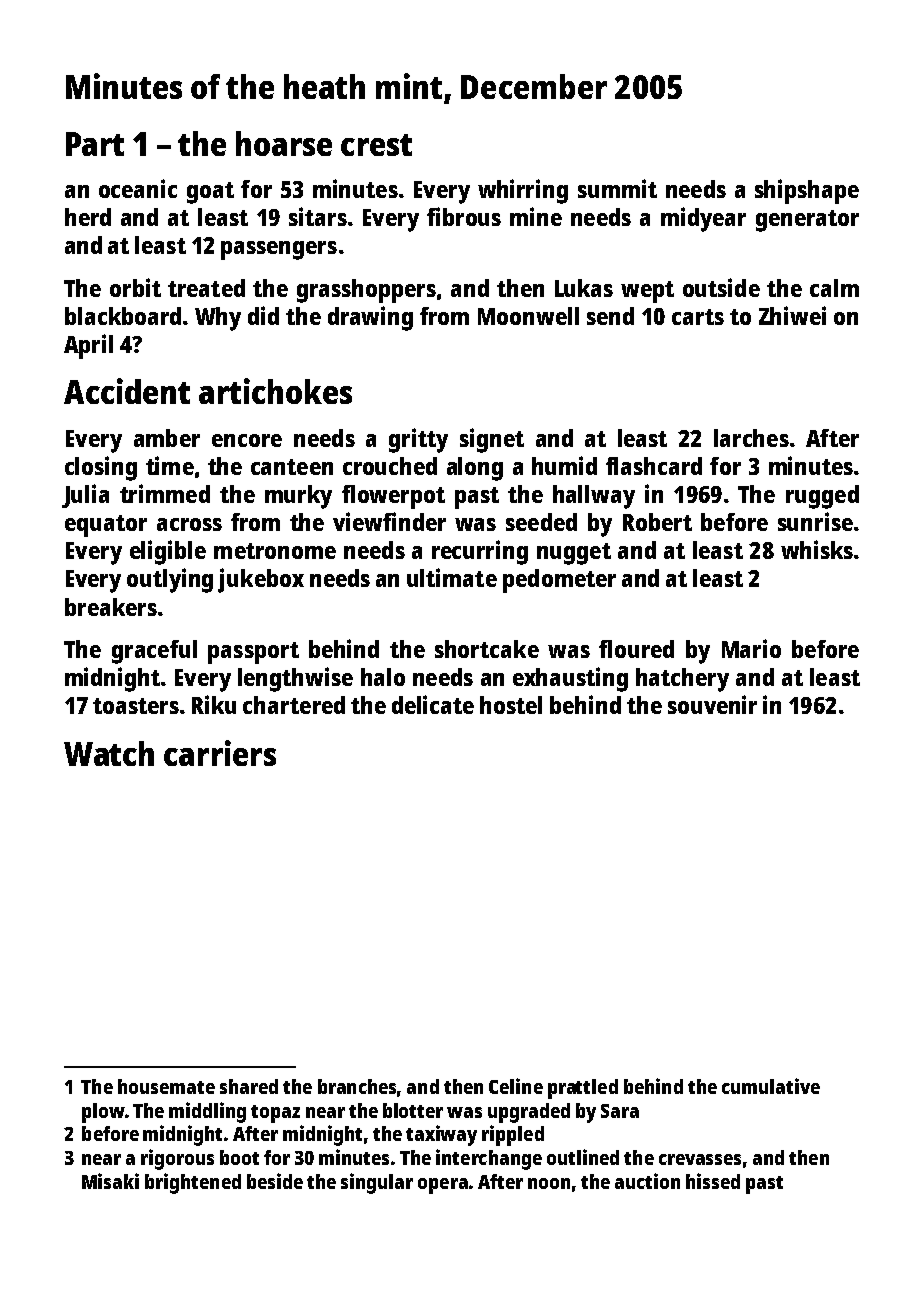 The image size is (924, 1311). Describe the element at coordinates (220, 753) in the screenshot. I see `carriers` at that location.
